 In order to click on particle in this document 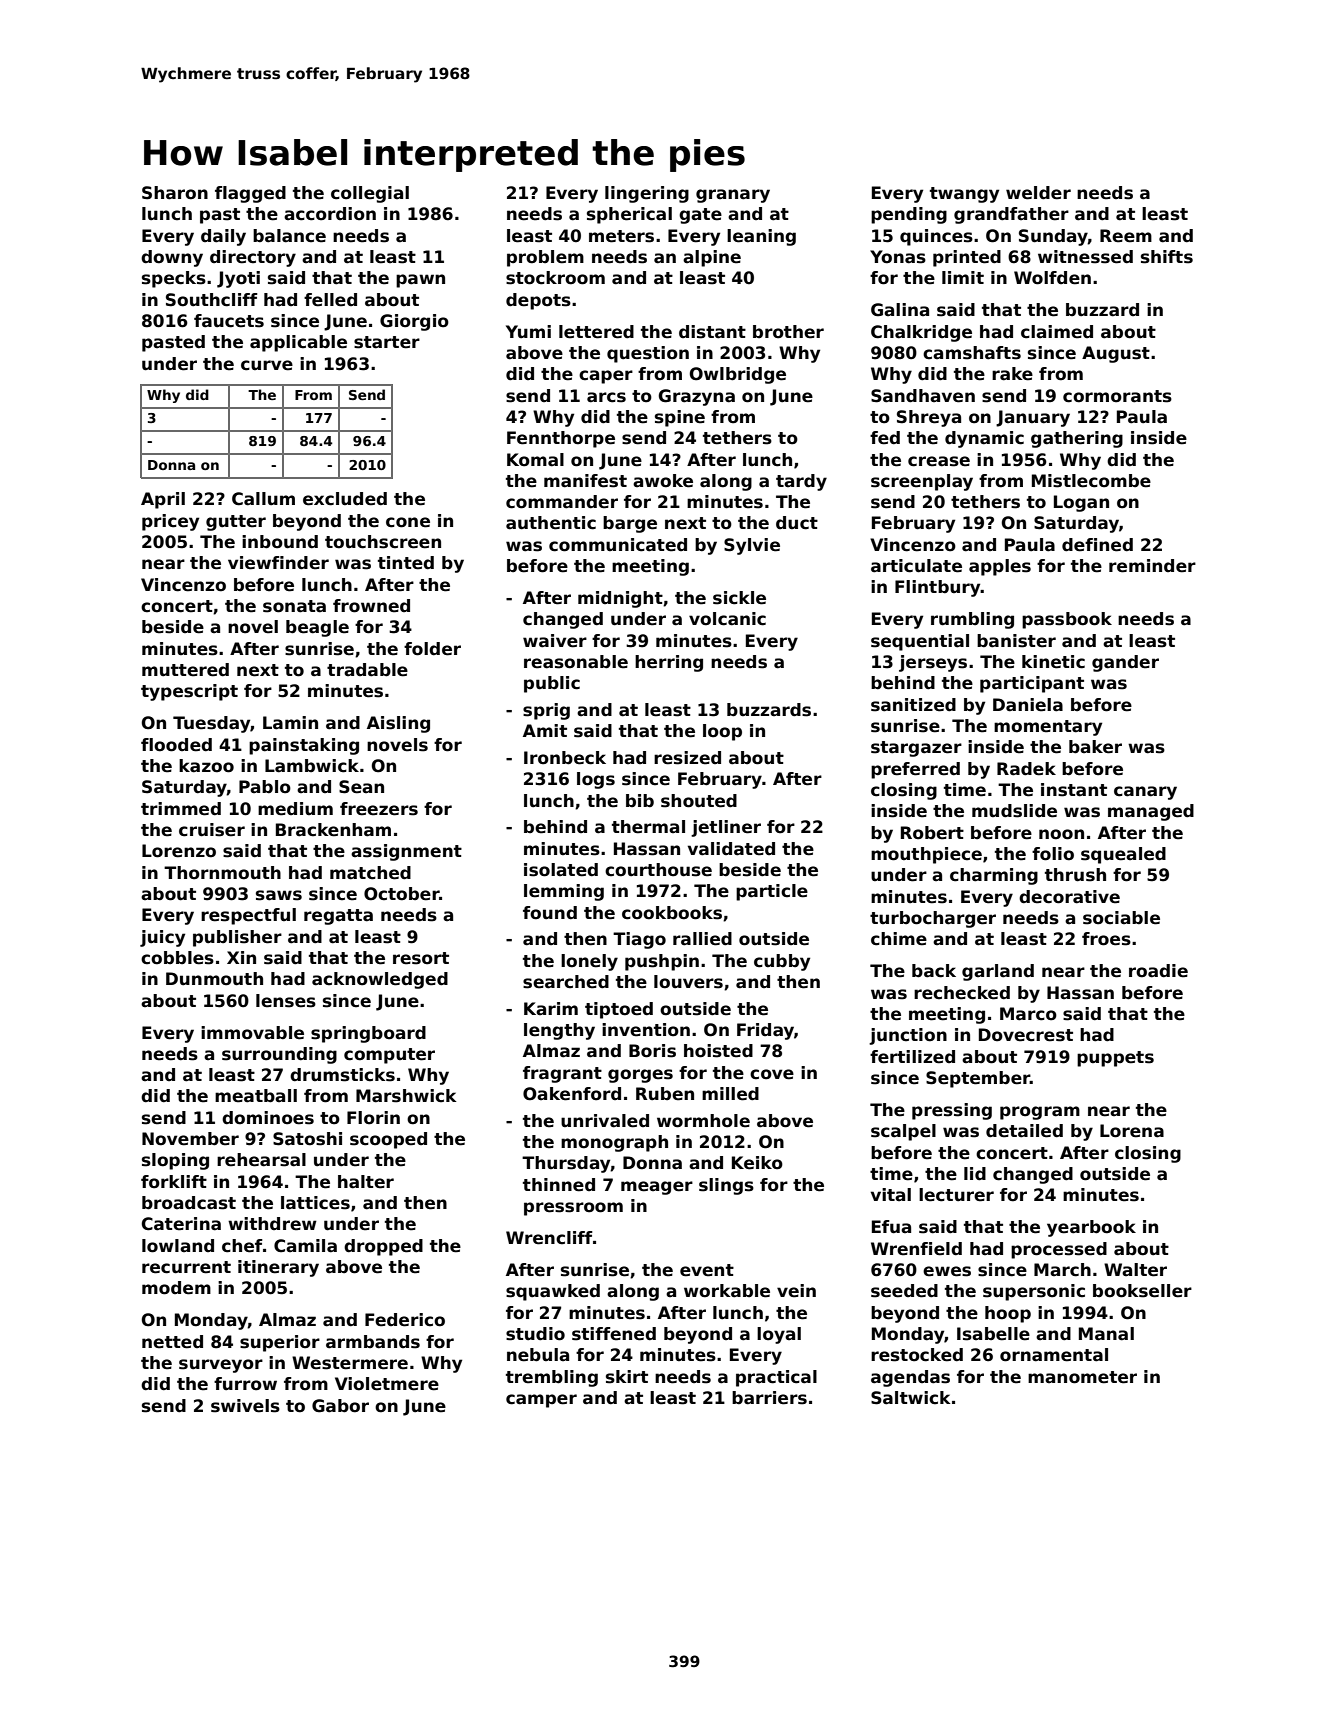, I will do `click(772, 892)`.
